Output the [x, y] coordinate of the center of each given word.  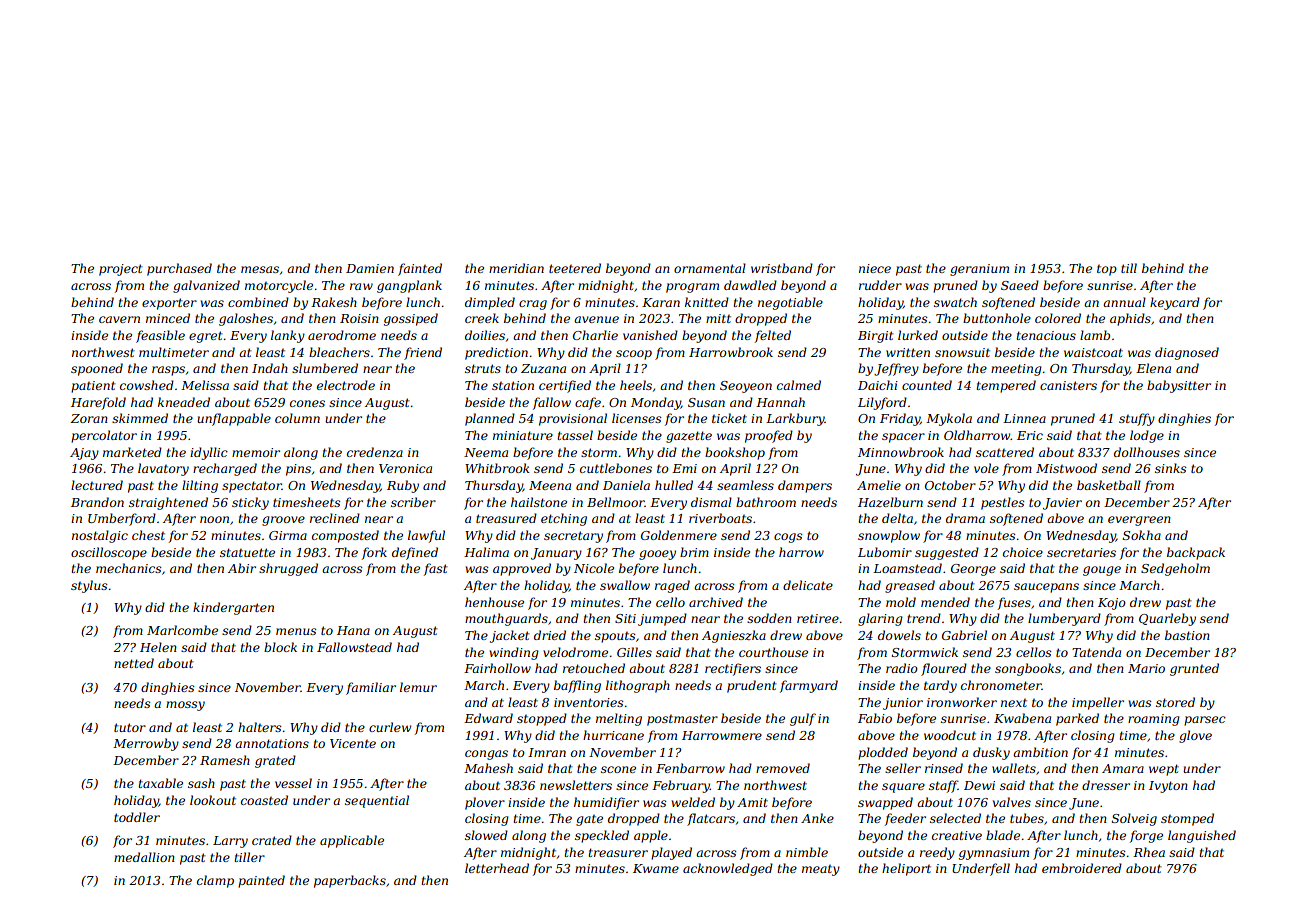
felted [773, 336]
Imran [547, 752]
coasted [264, 800]
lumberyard [1064, 619]
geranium [979, 270]
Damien [370, 268]
